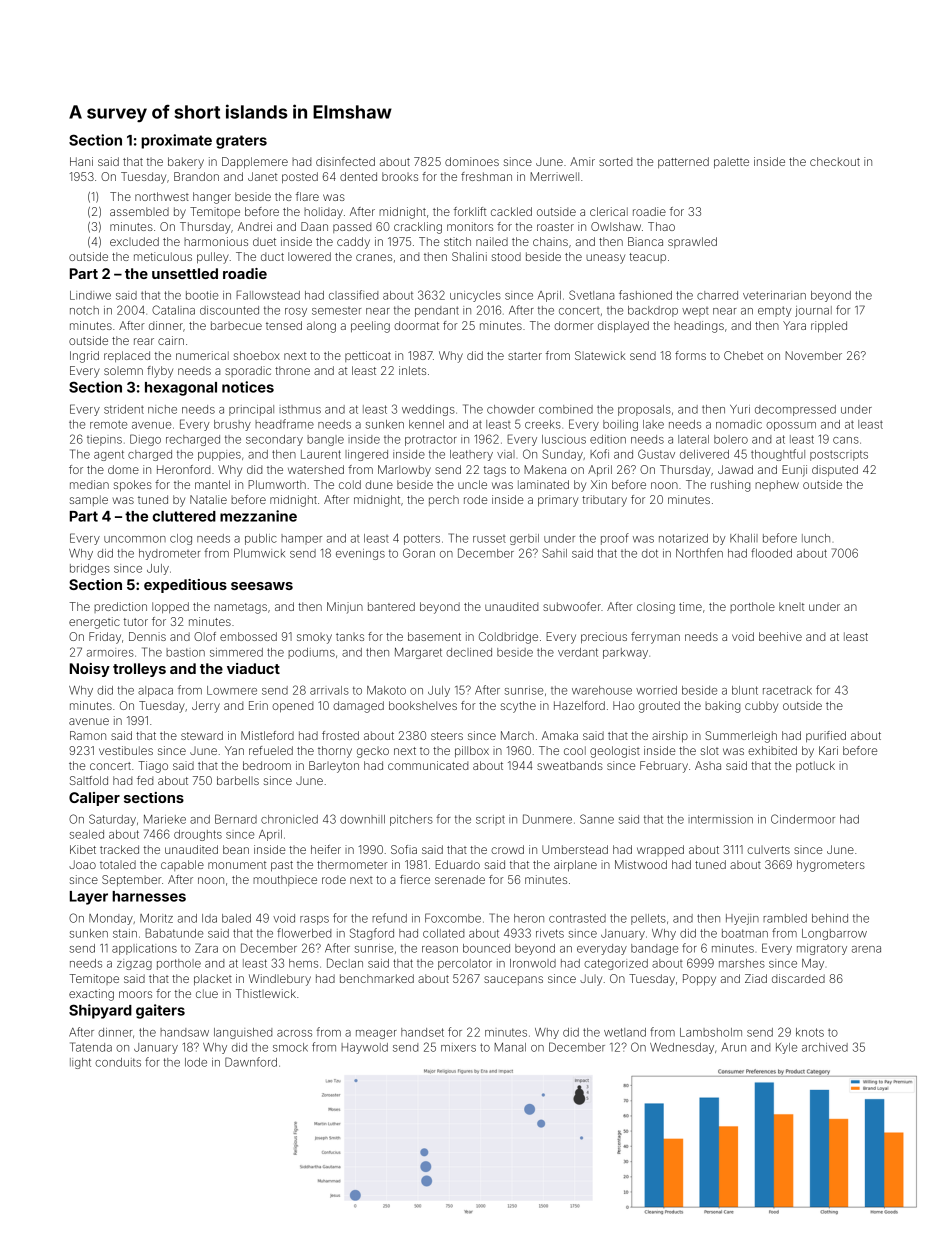 The width and height of the image is (952, 1233). Describe the element at coordinates (118, 1062) in the image. I see `conduits` at that location.
